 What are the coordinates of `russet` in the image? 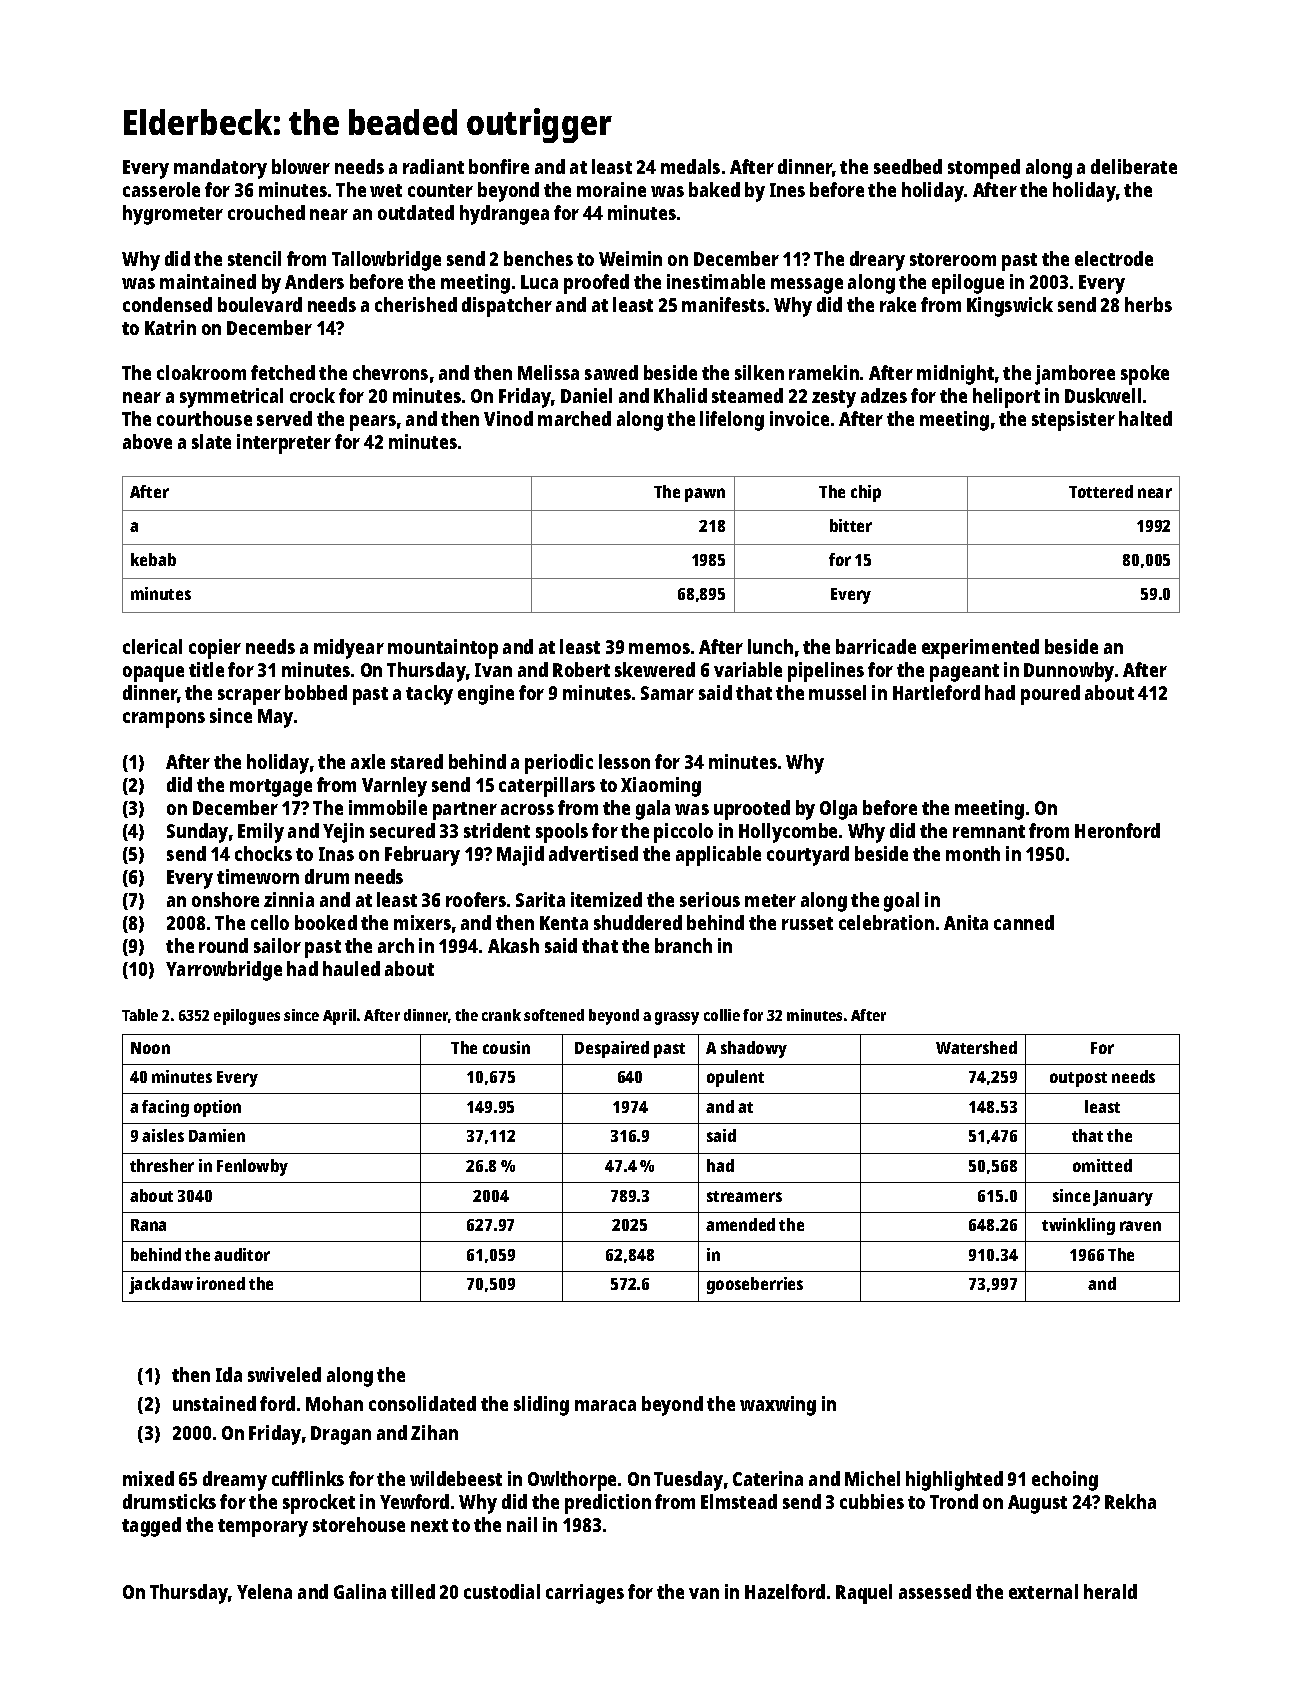 It's located at (807, 923).
